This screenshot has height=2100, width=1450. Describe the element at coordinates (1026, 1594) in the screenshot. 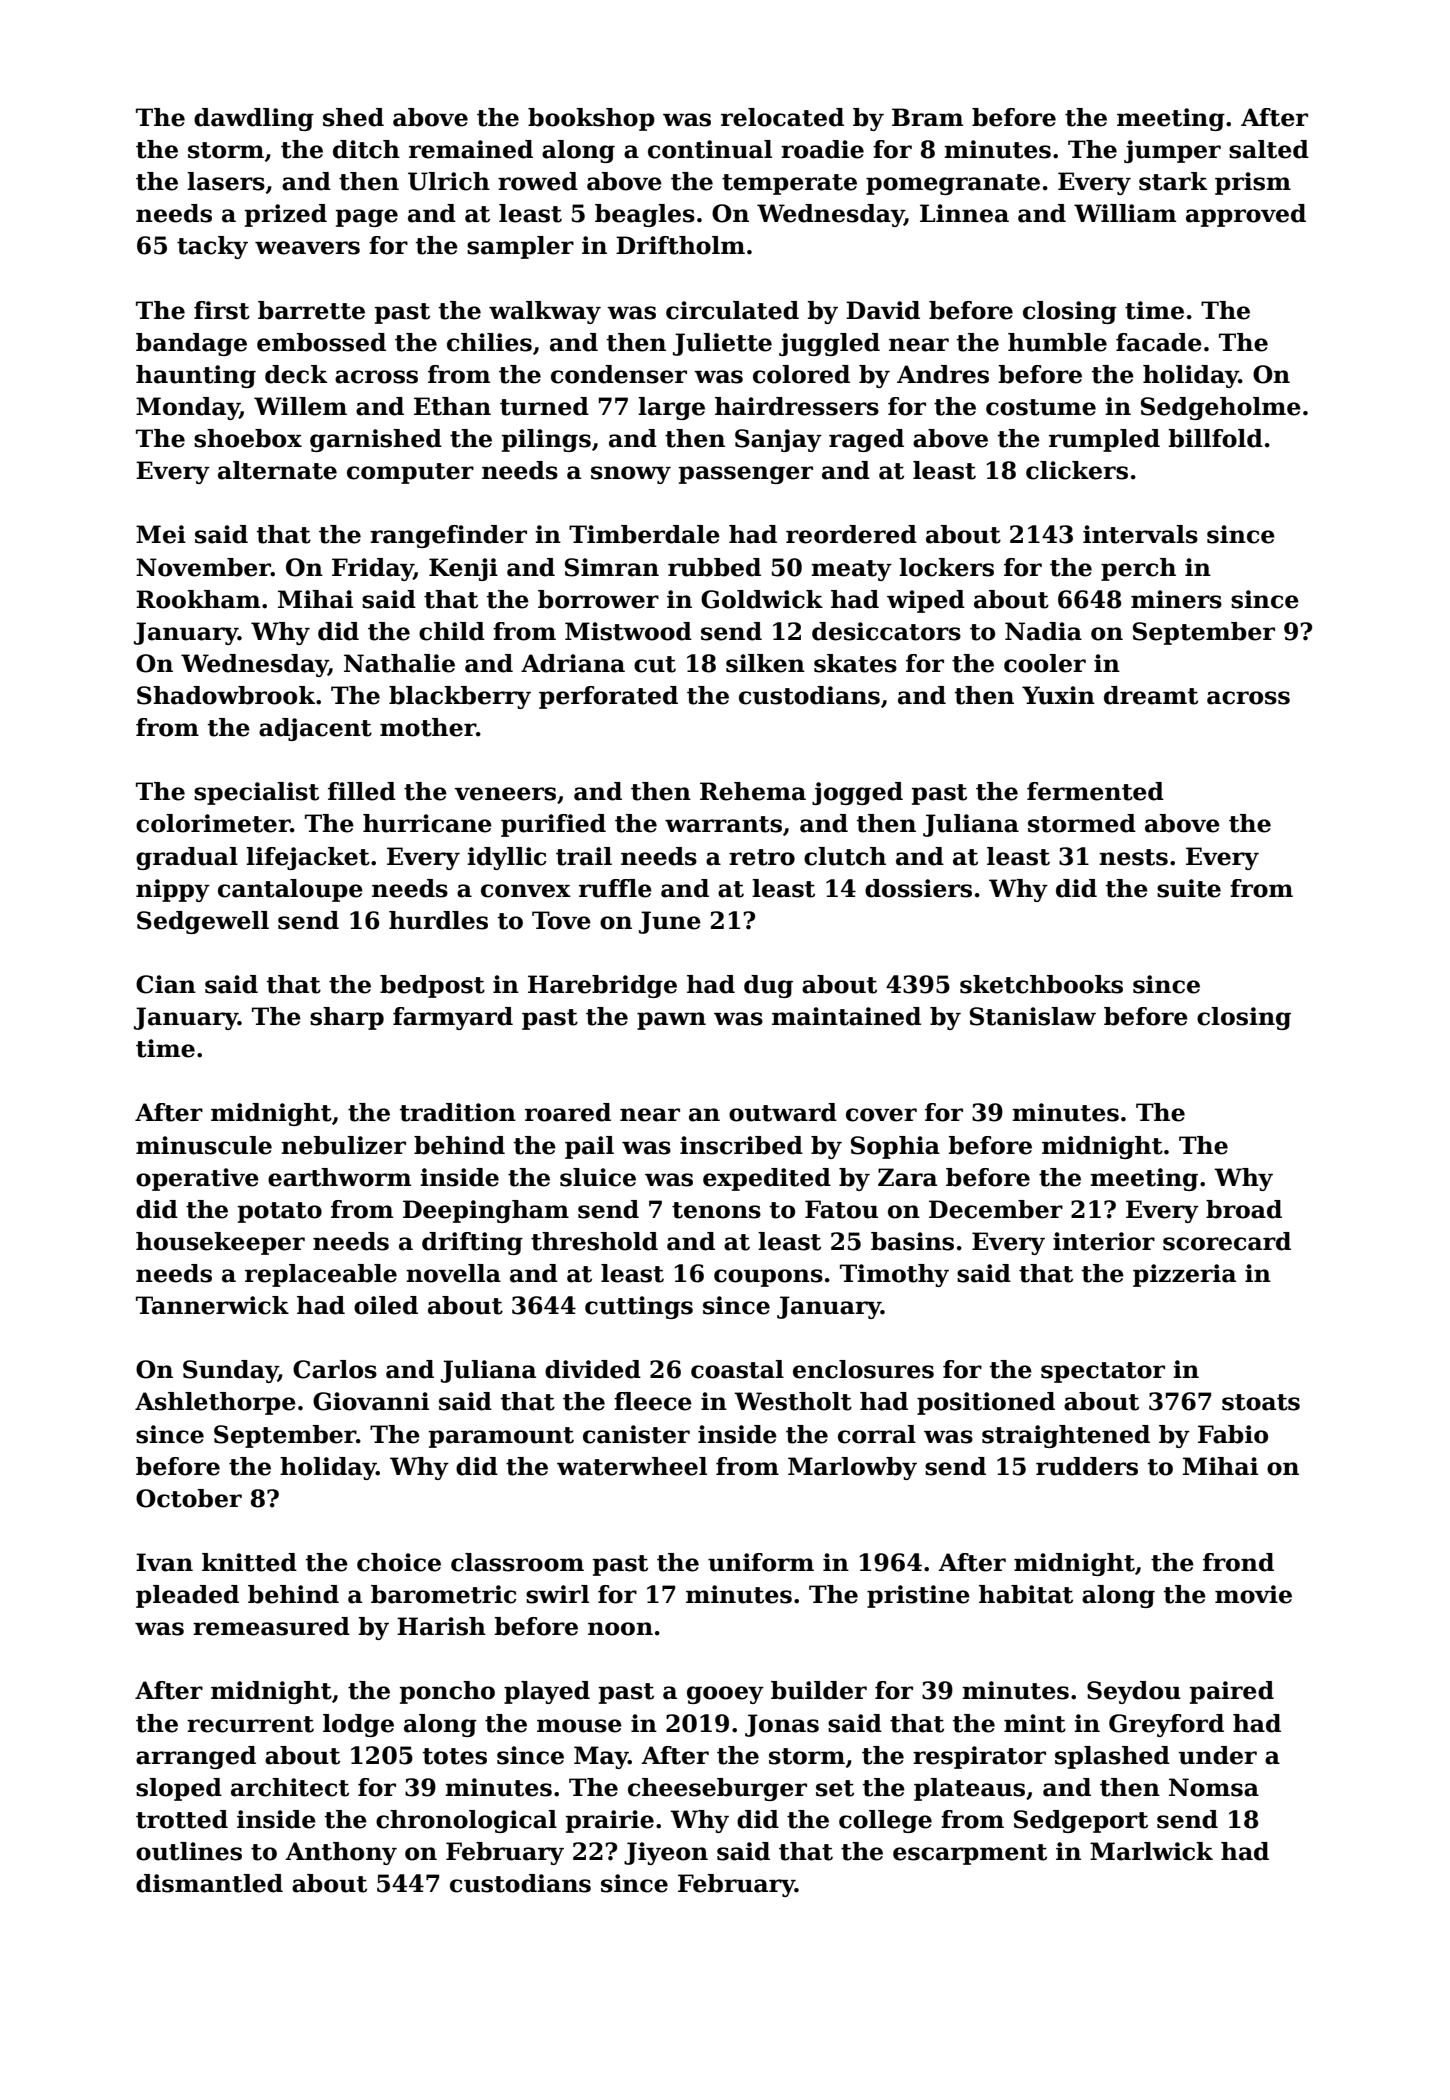

I see `habitat` at that location.
